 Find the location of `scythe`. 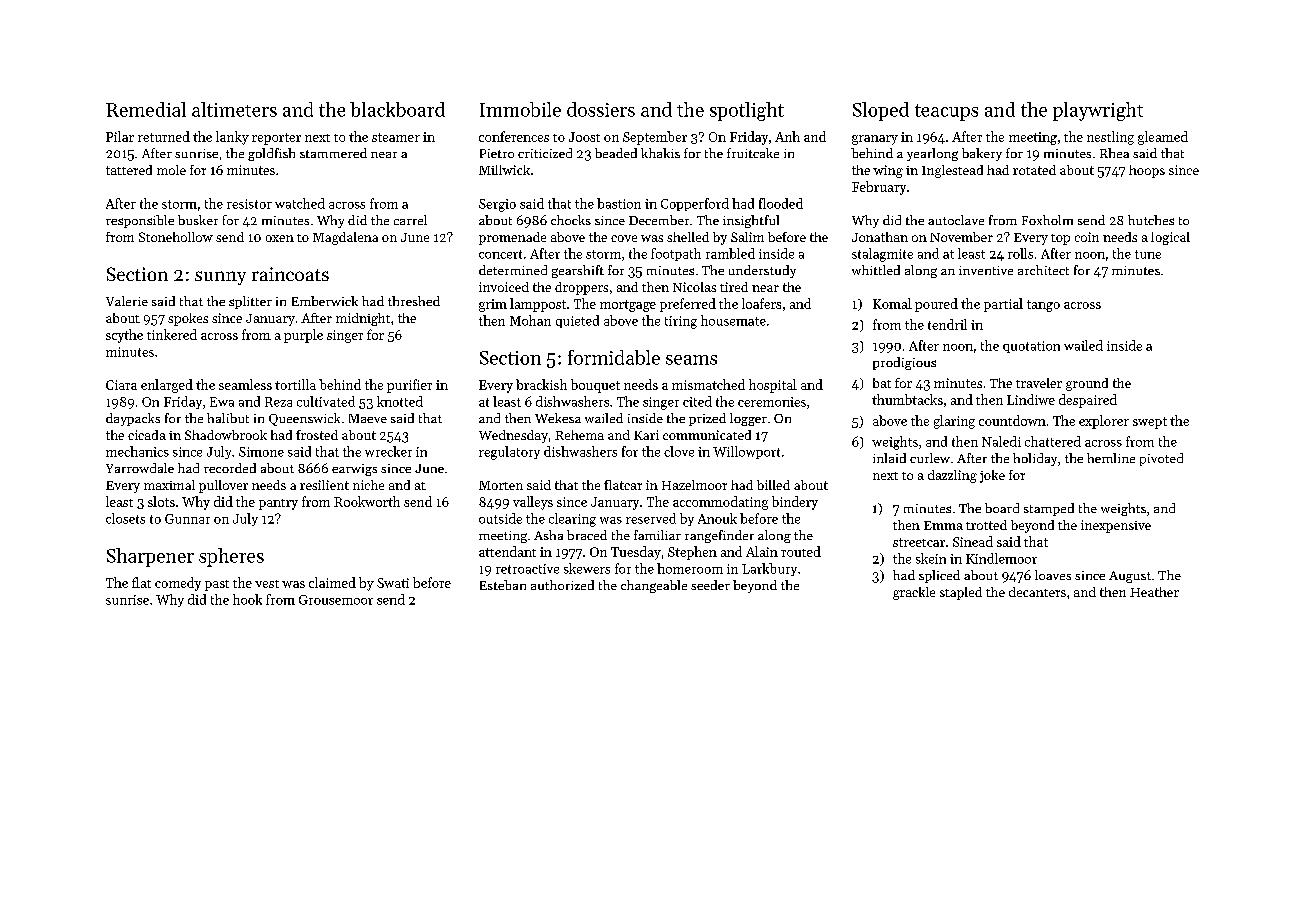

scythe is located at coordinates (124, 336).
